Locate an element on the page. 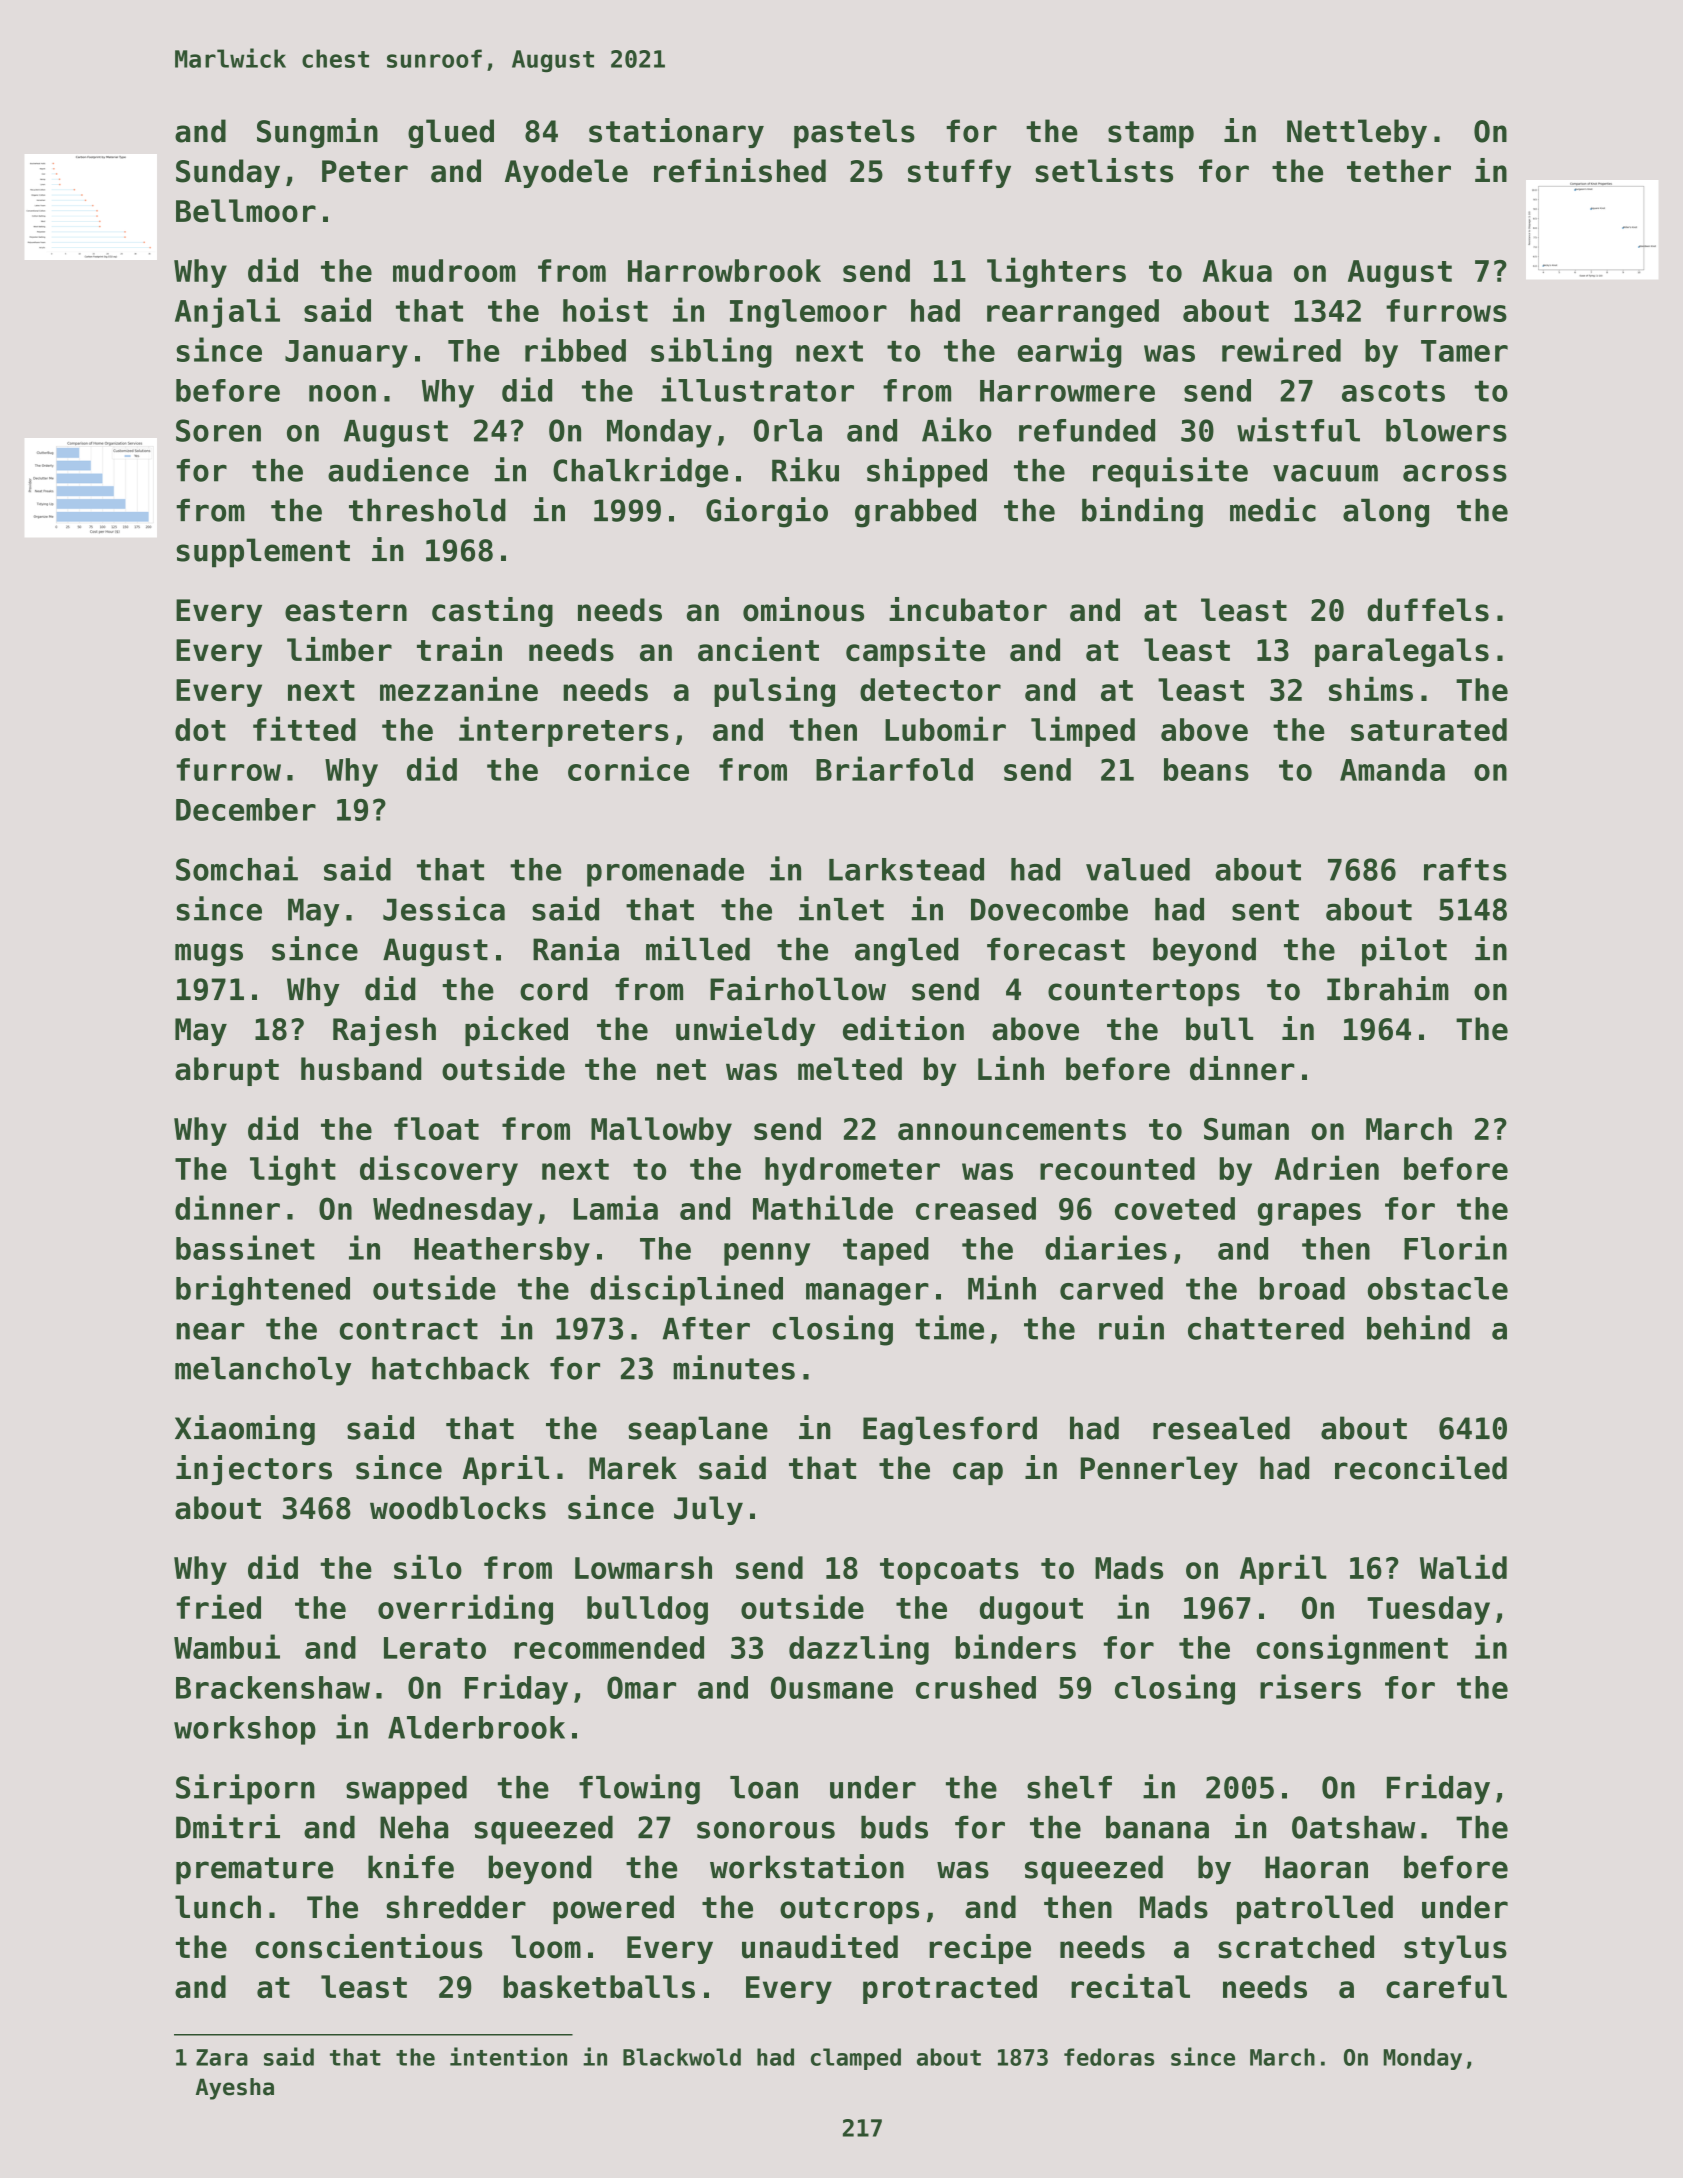 The width and height of the document is (1683, 2178). Somchai is located at coordinates (237, 868).
